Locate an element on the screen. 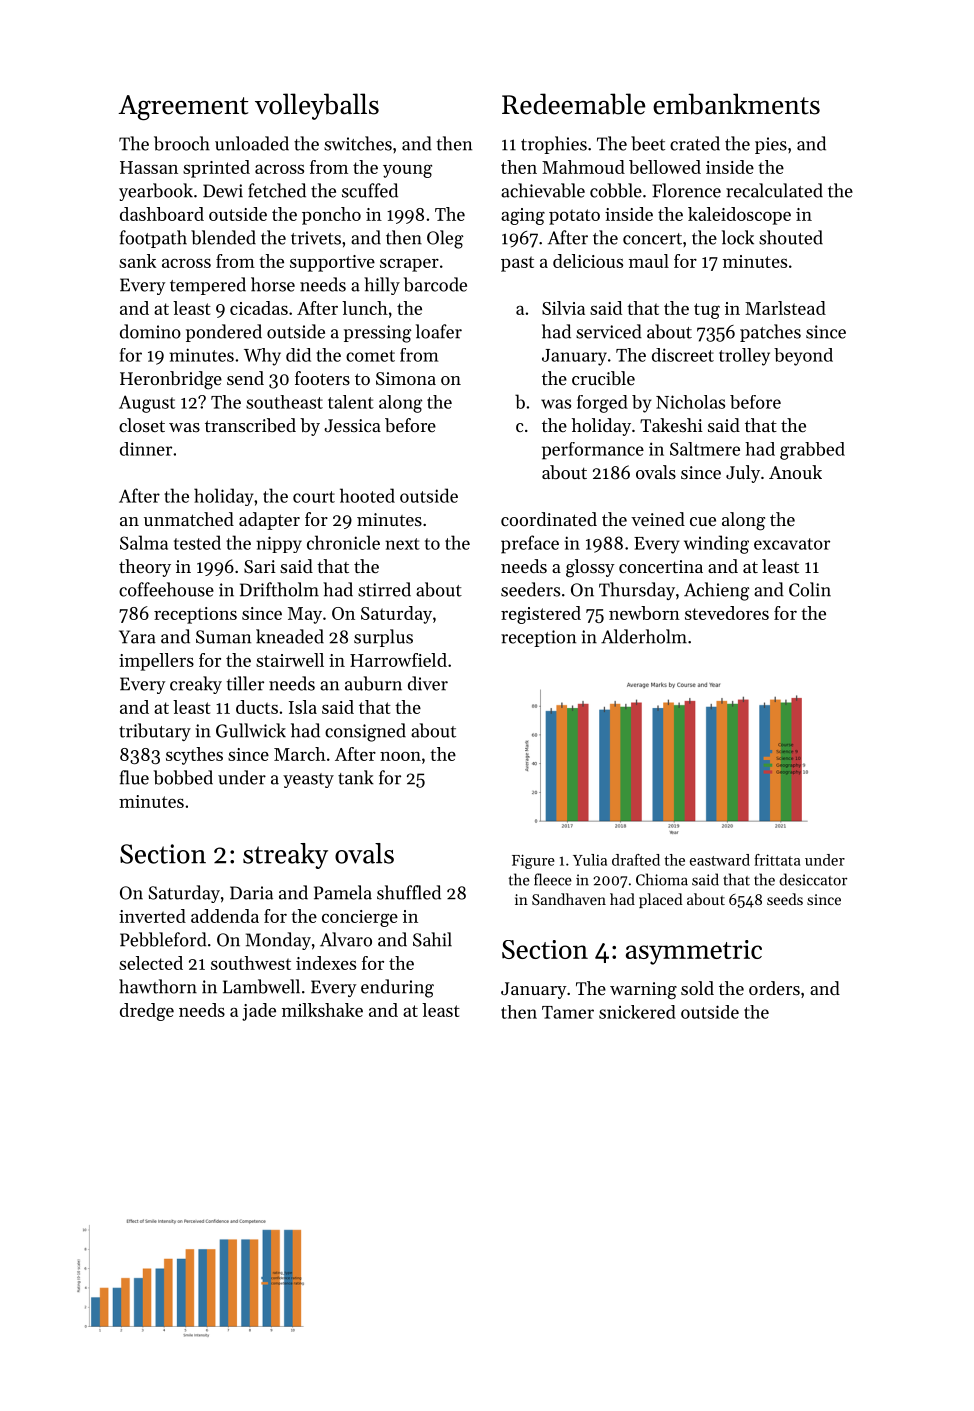  fleece is located at coordinates (553, 879).
